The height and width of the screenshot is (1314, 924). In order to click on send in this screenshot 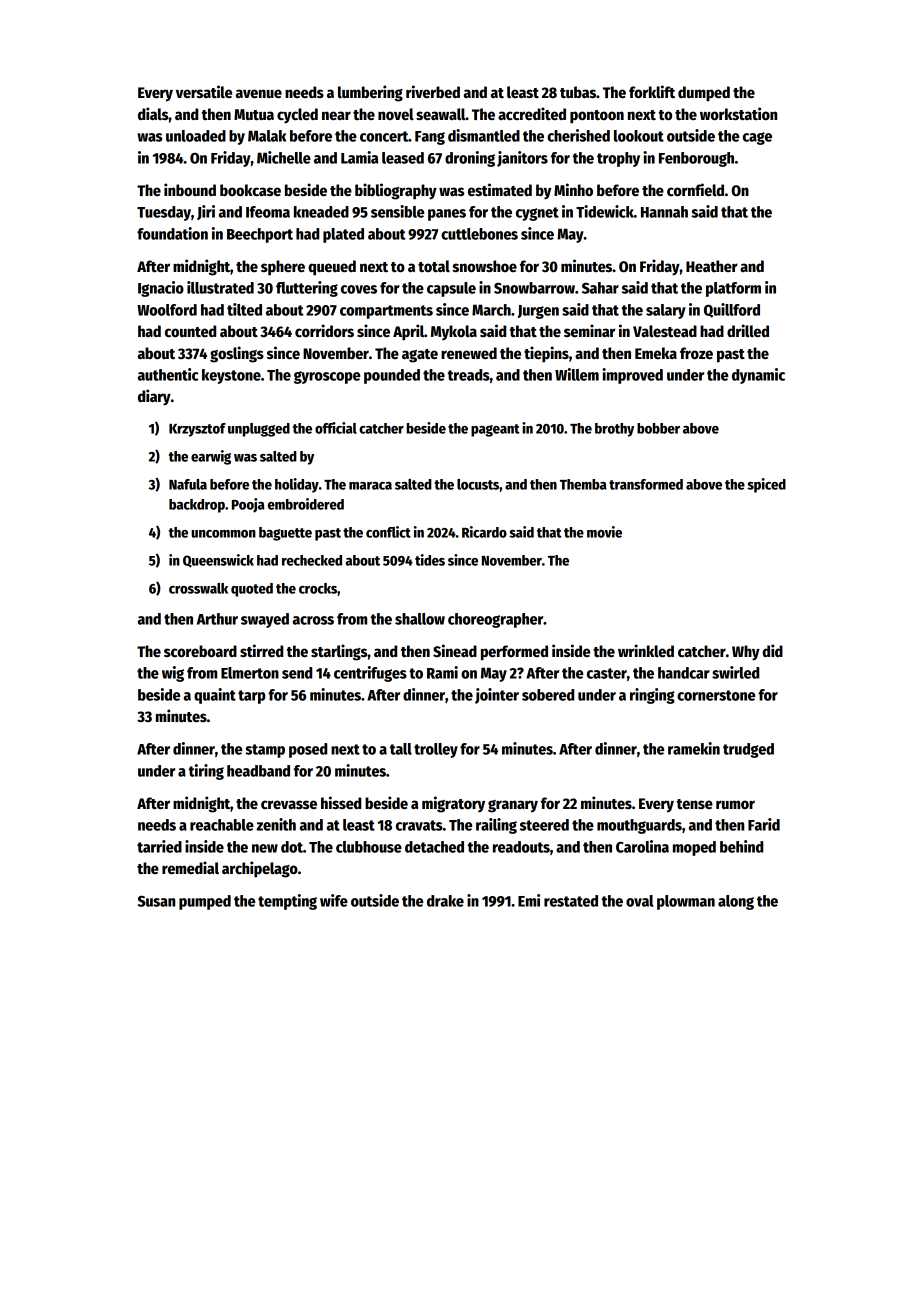, I will do `click(297, 673)`.
